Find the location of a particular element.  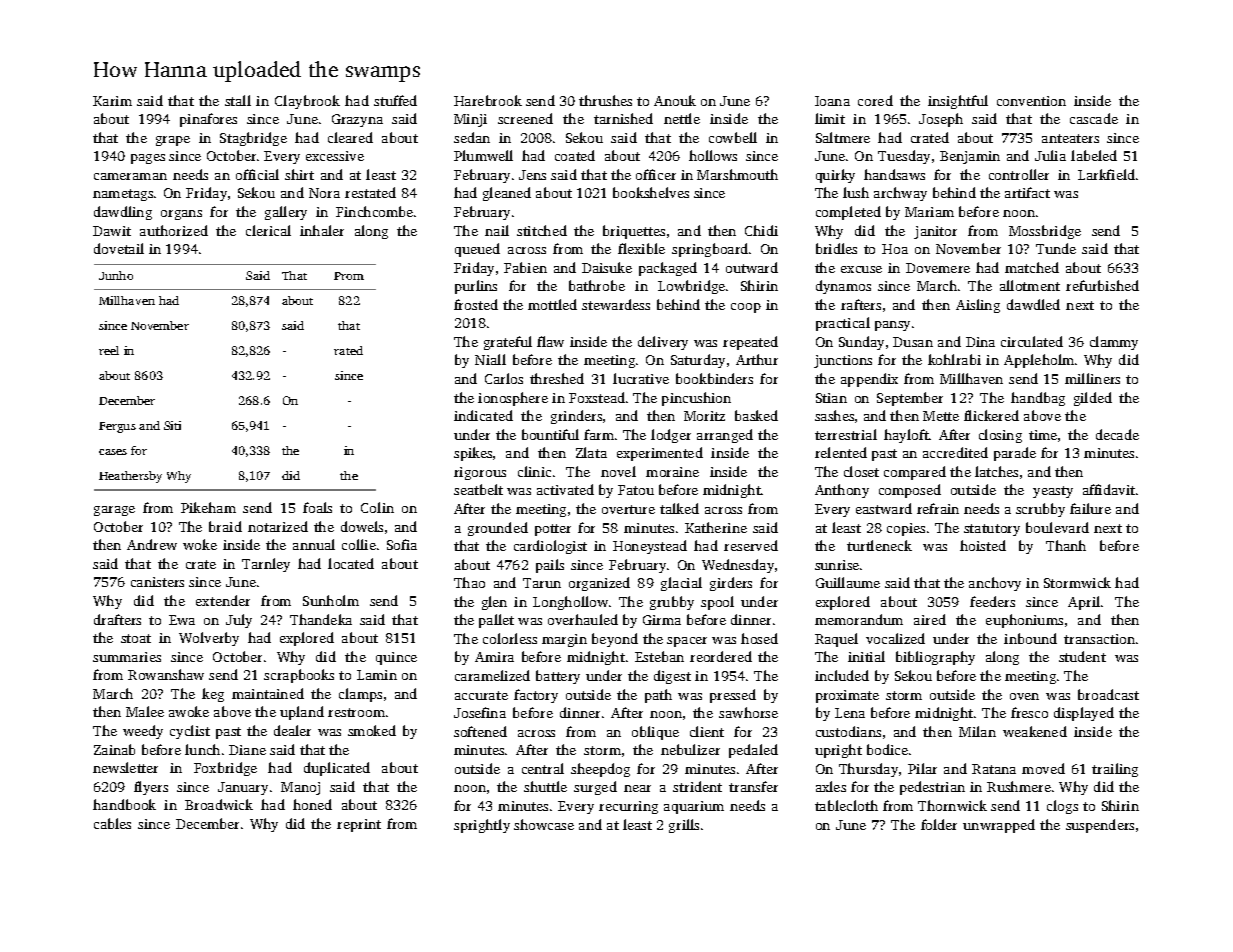

Siti is located at coordinates (172, 425).
